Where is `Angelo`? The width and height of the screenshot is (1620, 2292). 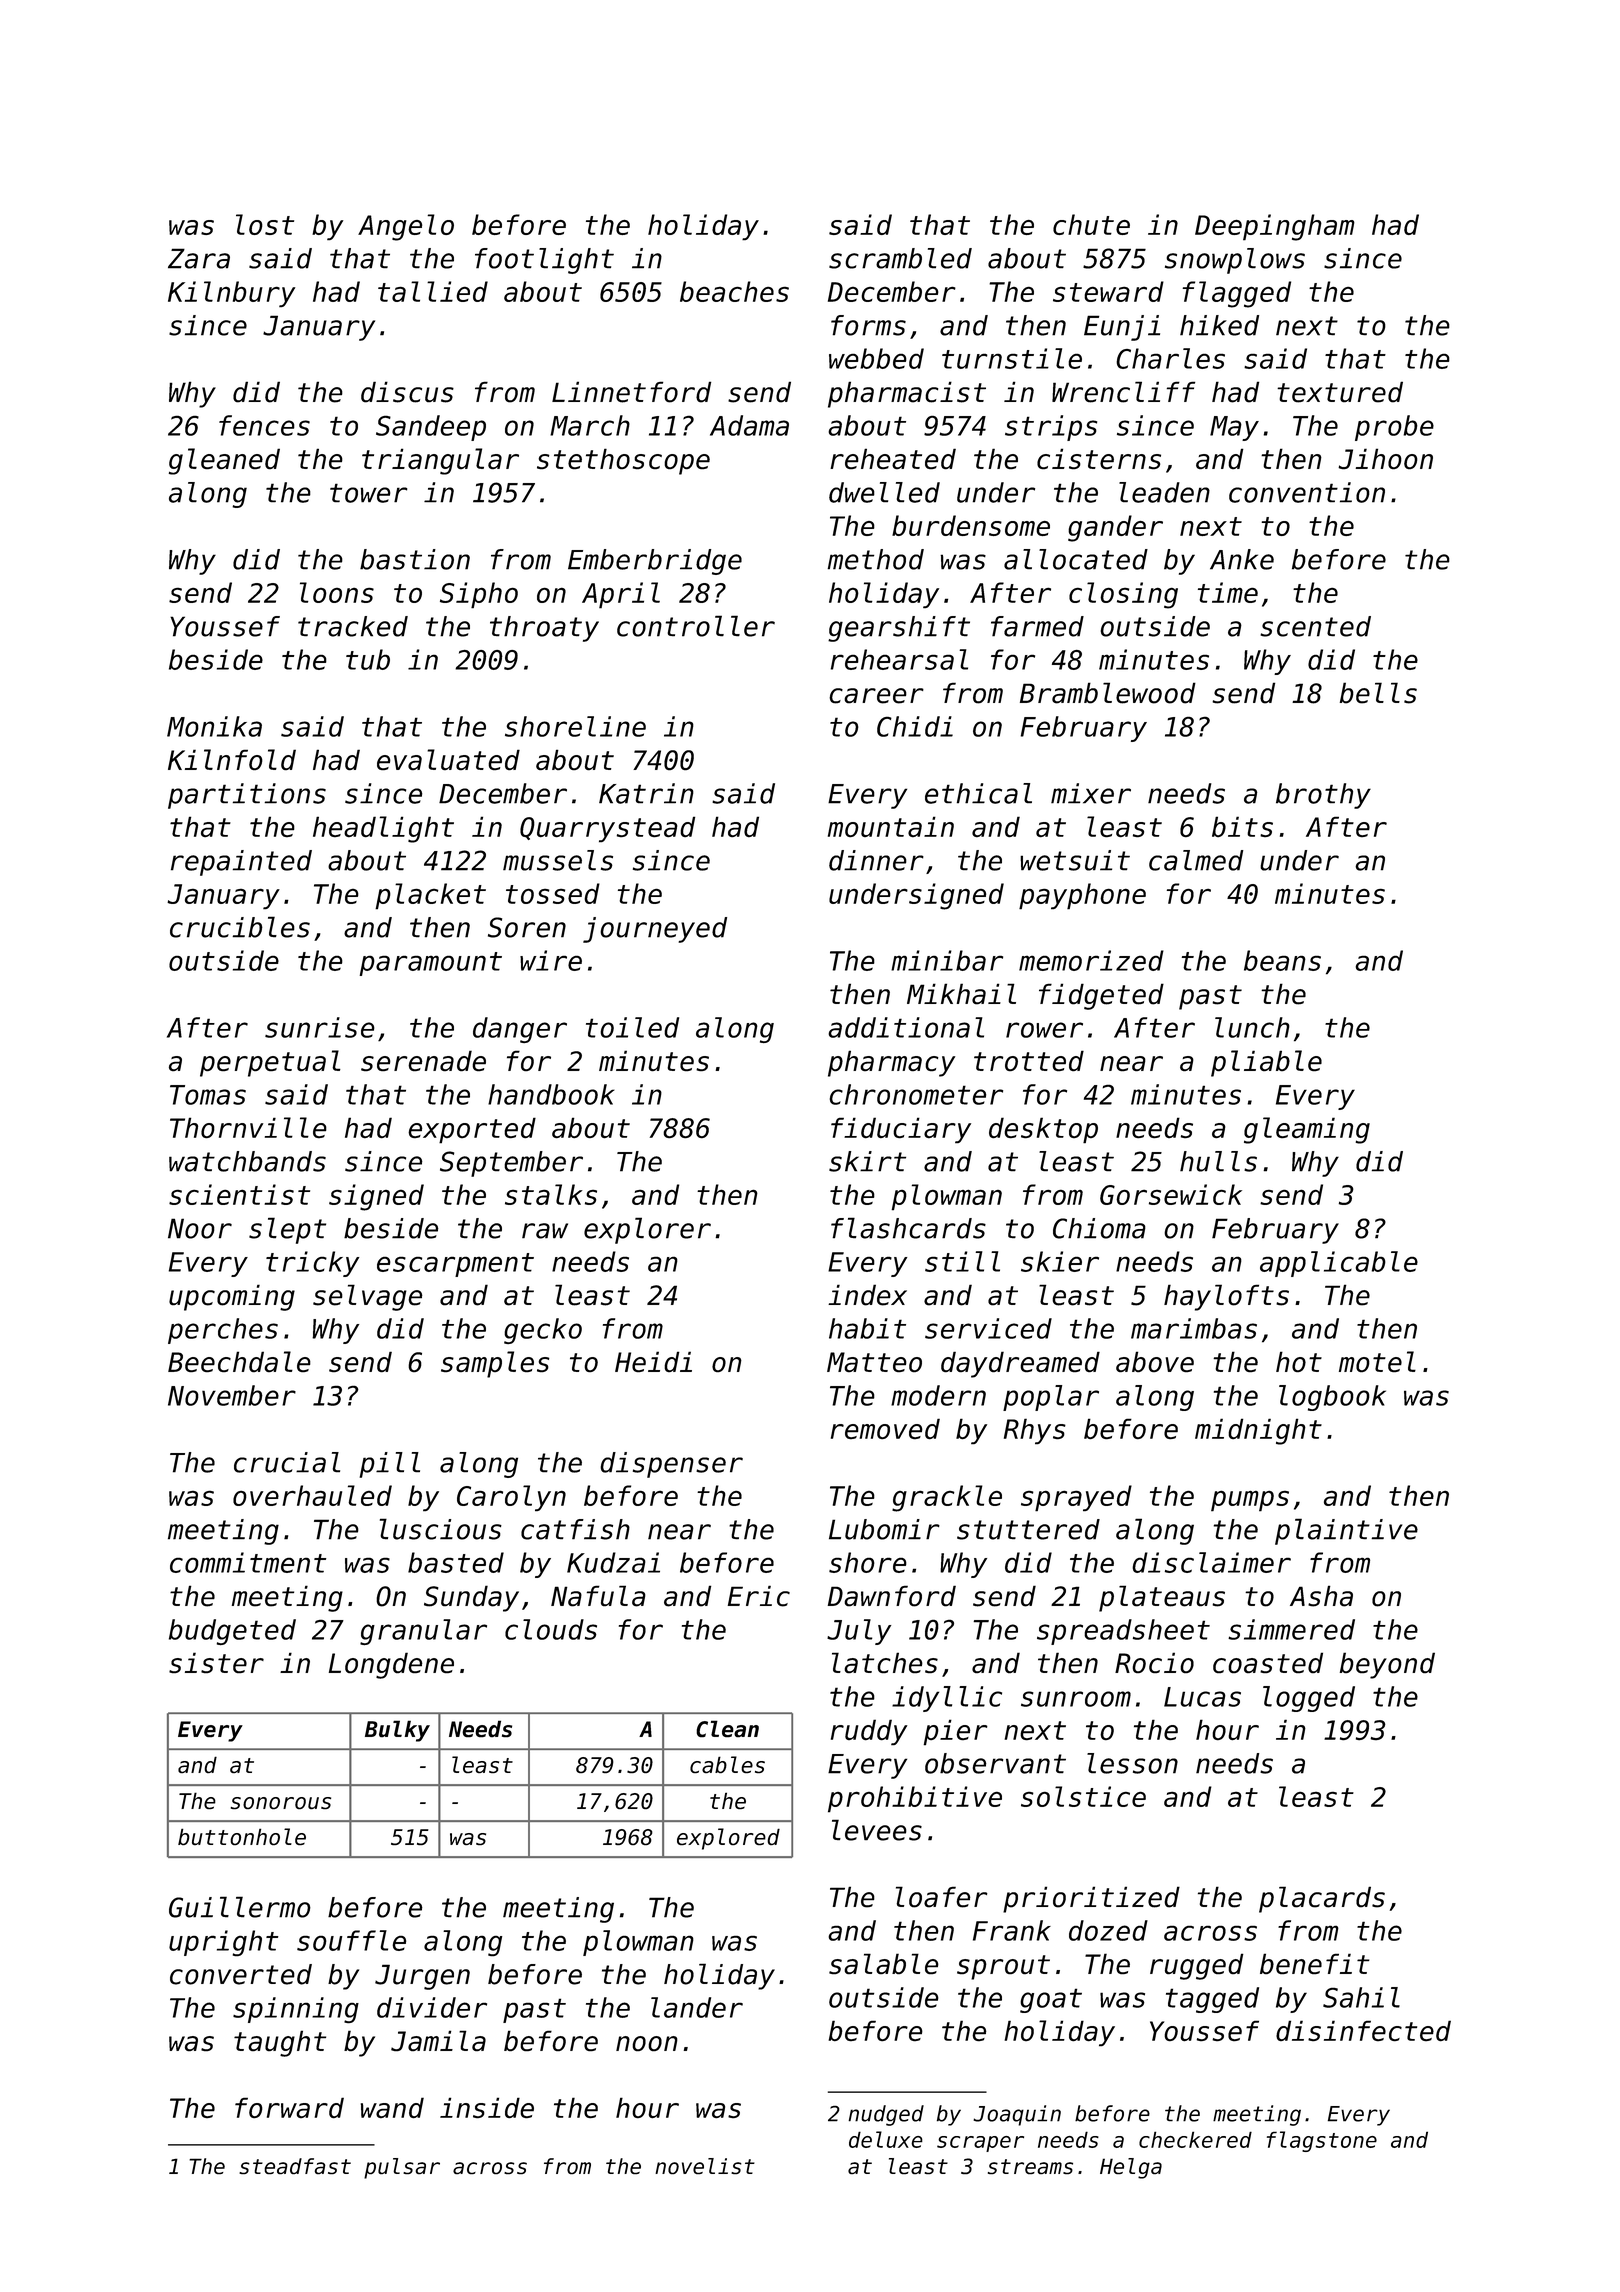 Angelo is located at coordinates (406, 227).
